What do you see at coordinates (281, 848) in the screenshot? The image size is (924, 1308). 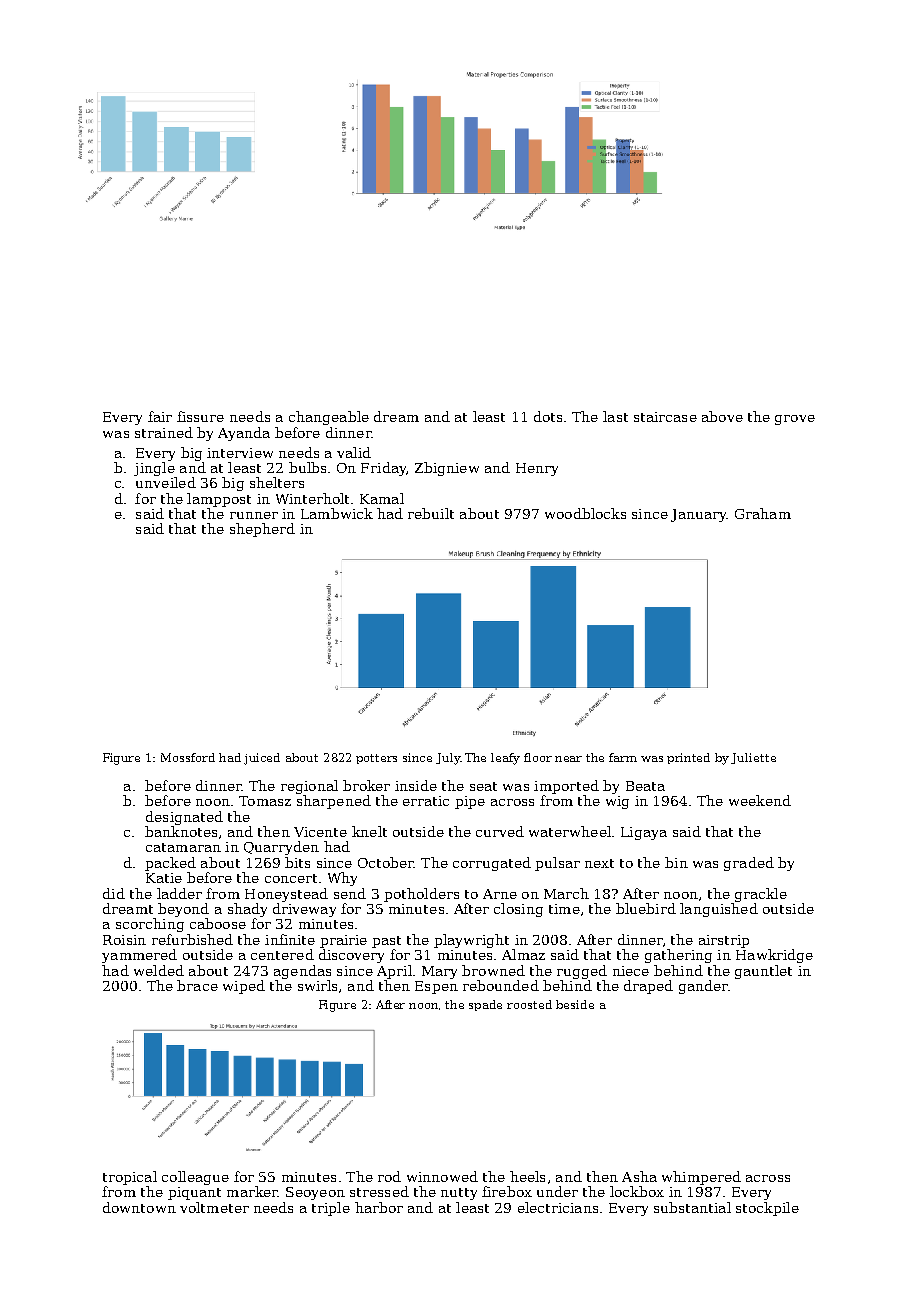 I see `Quarryden` at bounding box center [281, 848].
